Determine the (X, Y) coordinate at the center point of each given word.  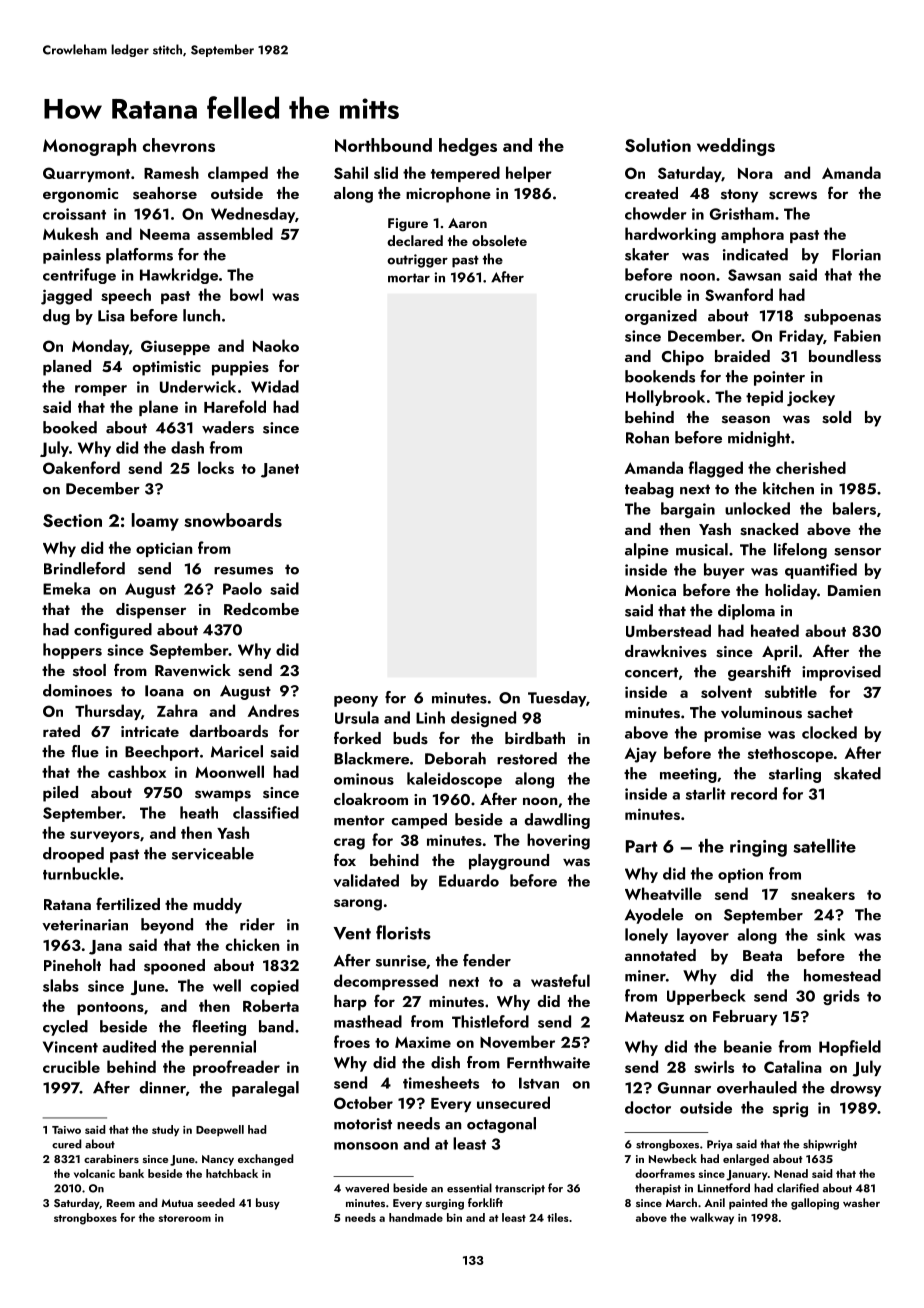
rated (61, 731)
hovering (558, 841)
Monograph (89, 147)
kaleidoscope (454, 780)
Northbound (383, 145)
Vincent (70, 1047)
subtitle (791, 691)
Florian (856, 254)
